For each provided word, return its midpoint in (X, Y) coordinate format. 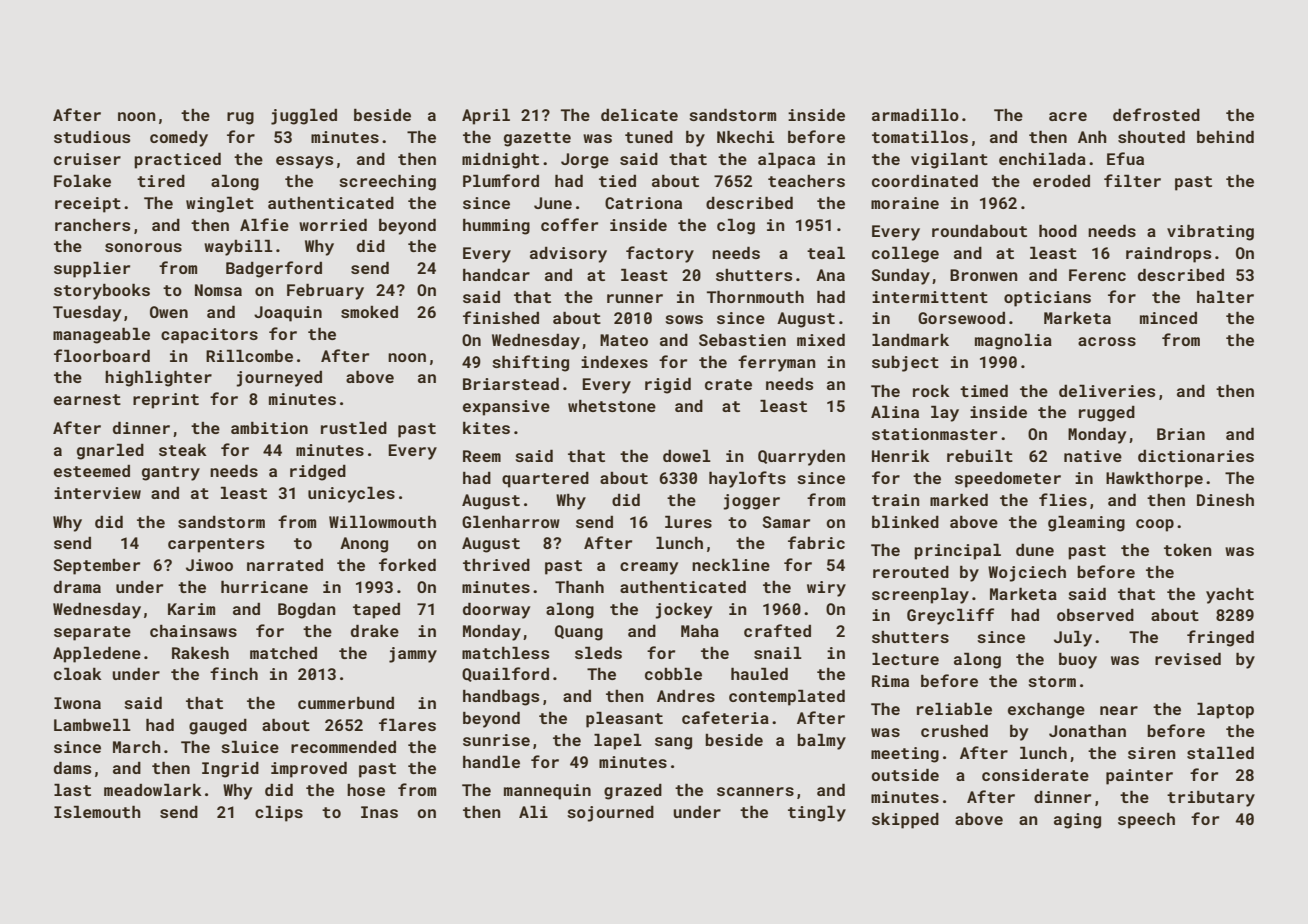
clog (736, 227)
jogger (751, 502)
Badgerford (274, 269)
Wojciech (1027, 574)
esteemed (92, 471)
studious (92, 137)
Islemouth (97, 812)
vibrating (1210, 233)
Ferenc (1097, 275)
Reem (482, 456)
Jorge (585, 161)
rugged (1107, 414)
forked (407, 564)
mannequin (547, 792)
